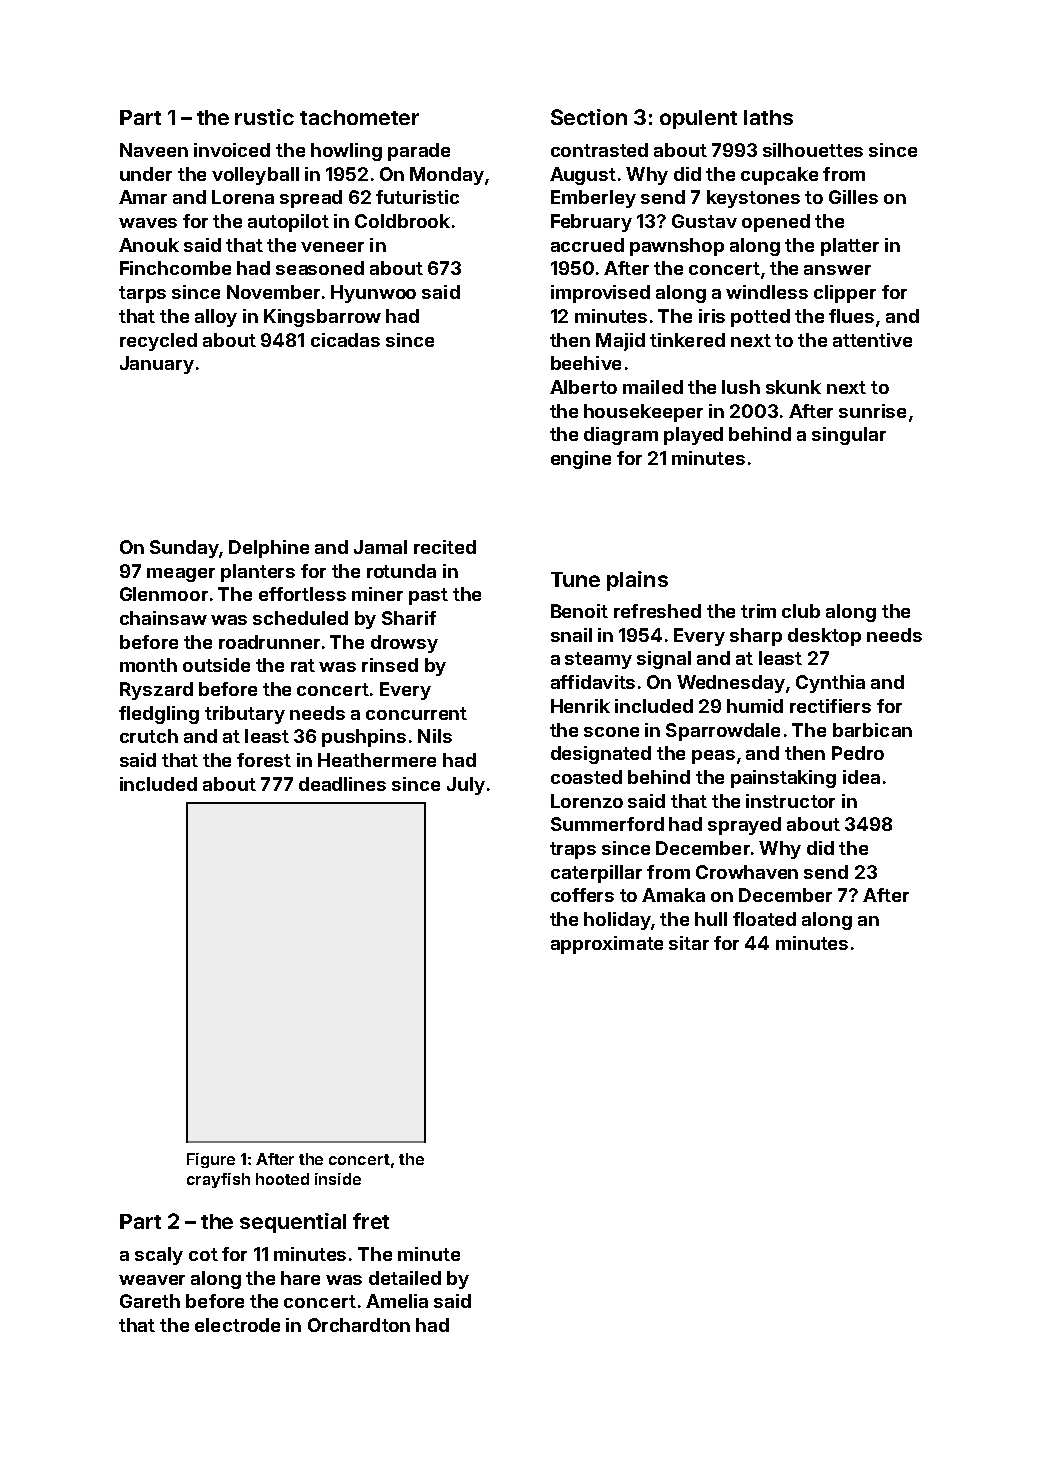 This image has height=1481, width=1042. What do you see at coordinates (345, 340) in the image?
I see `cicadas` at bounding box center [345, 340].
